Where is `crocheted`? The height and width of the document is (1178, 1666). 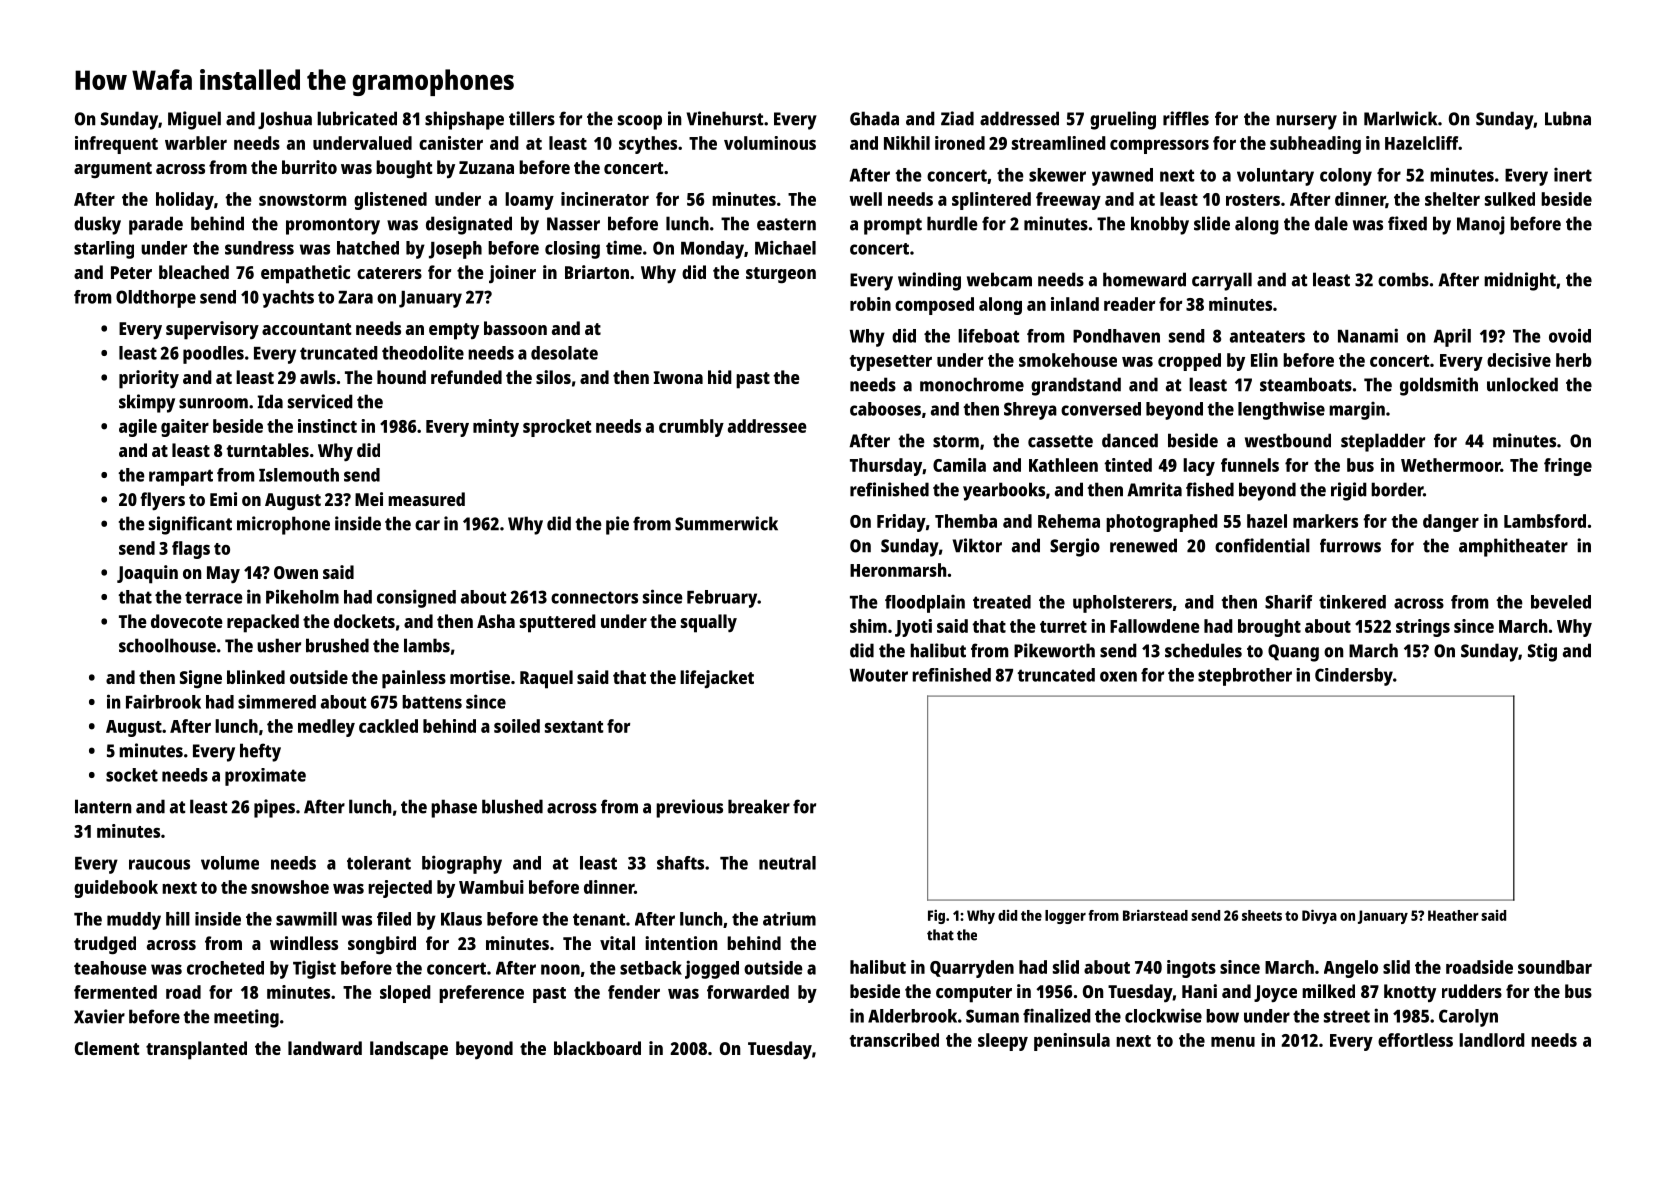 crocheted is located at coordinates (225, 968).
